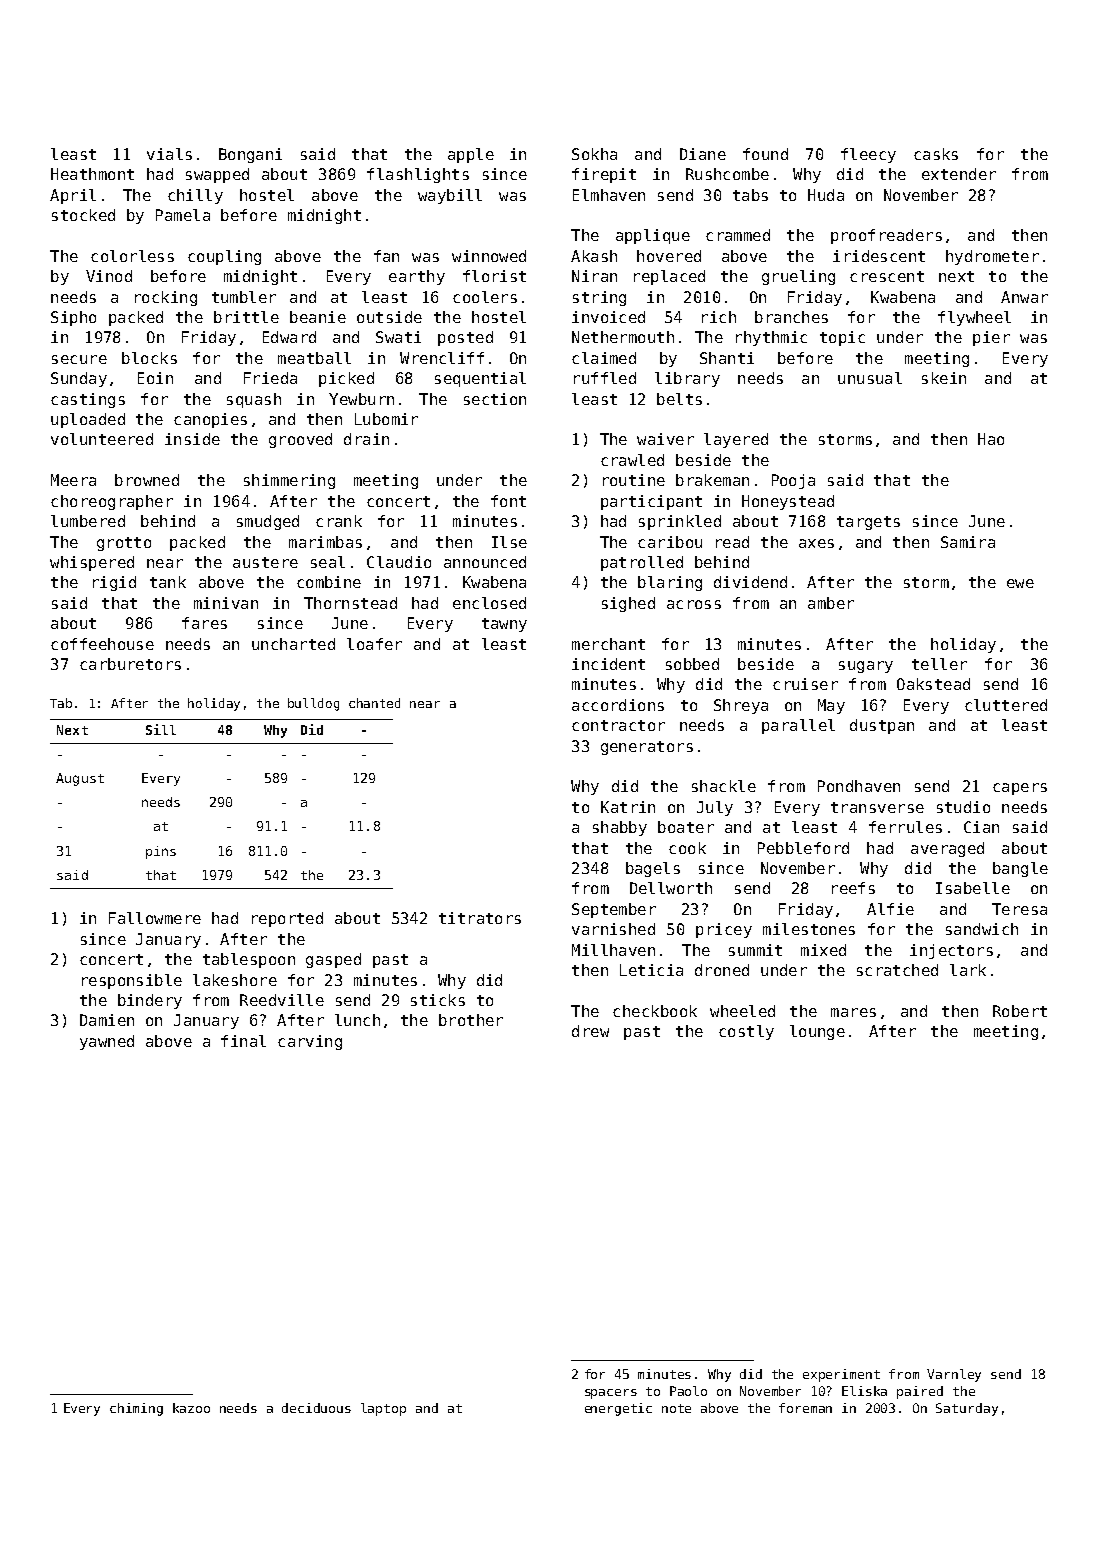 This screenshot has height=1555, width=1099. Describe the element at coordinates (243, 1041) in the screenshot. I see `final` at that location.
